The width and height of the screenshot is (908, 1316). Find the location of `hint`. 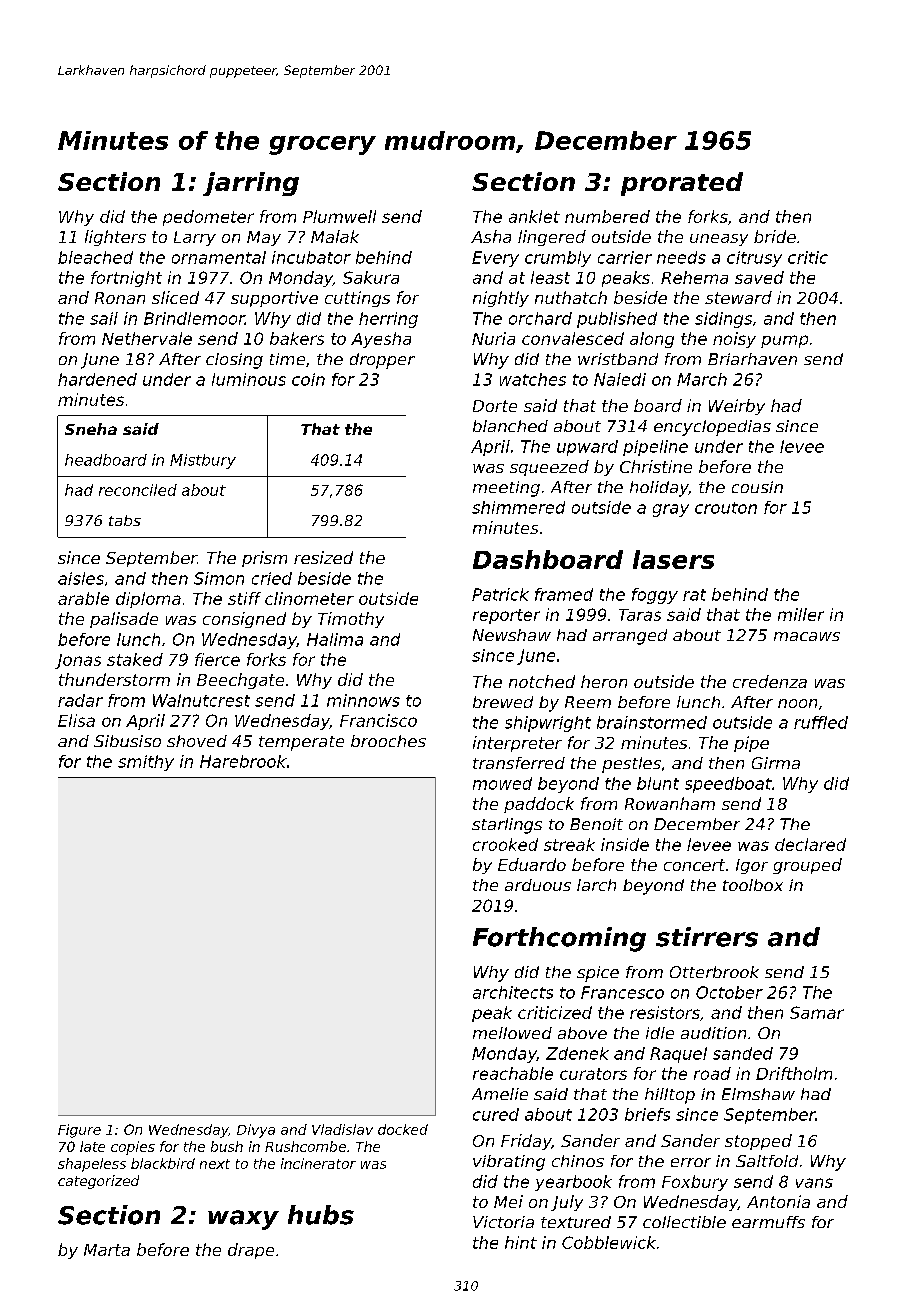

hint is located at coordinates (521, 1242).
